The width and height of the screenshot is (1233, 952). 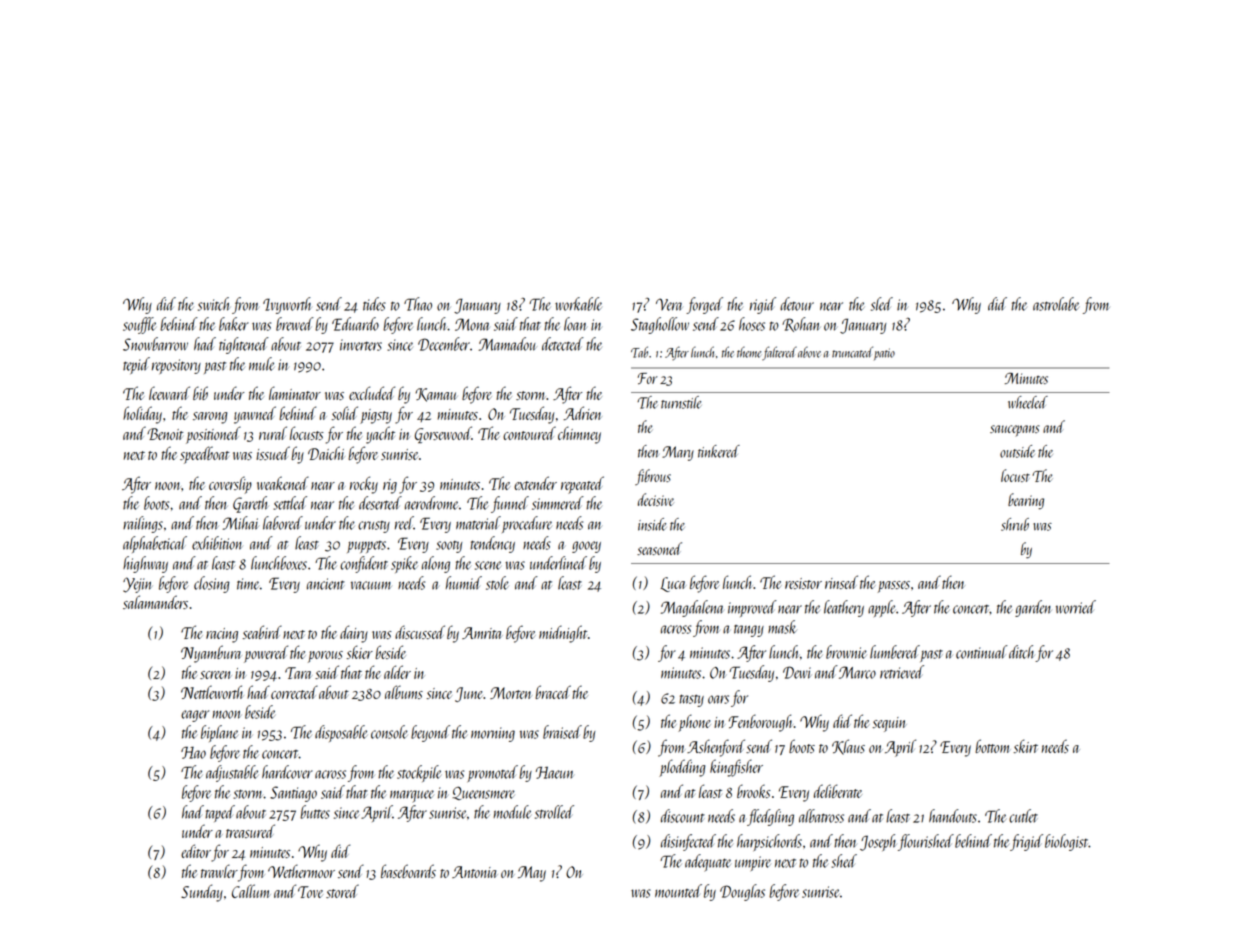 I want to click on plodding, so click(x=682, y=768).
